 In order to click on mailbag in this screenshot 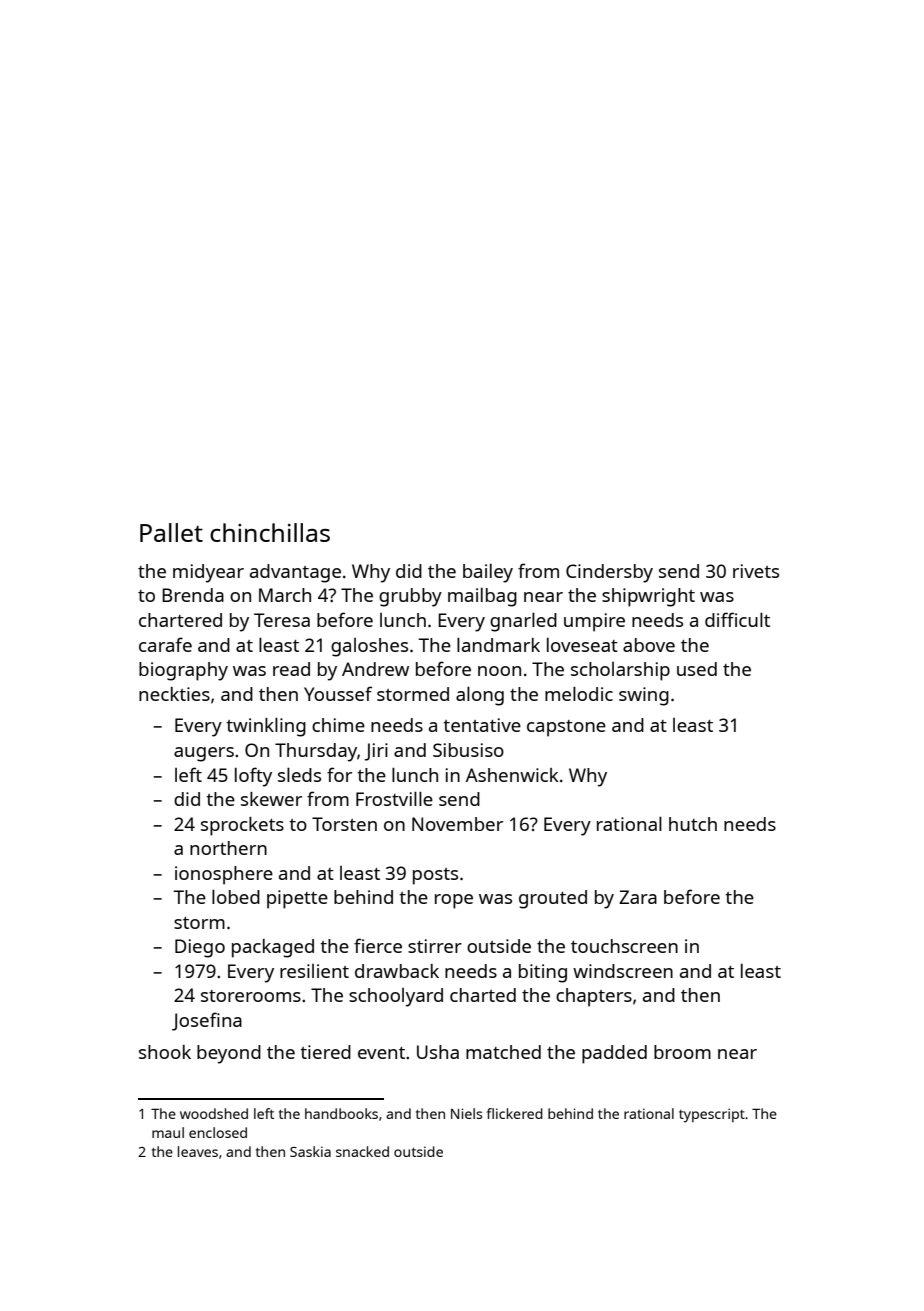, I will do `click(482, 597)`.
